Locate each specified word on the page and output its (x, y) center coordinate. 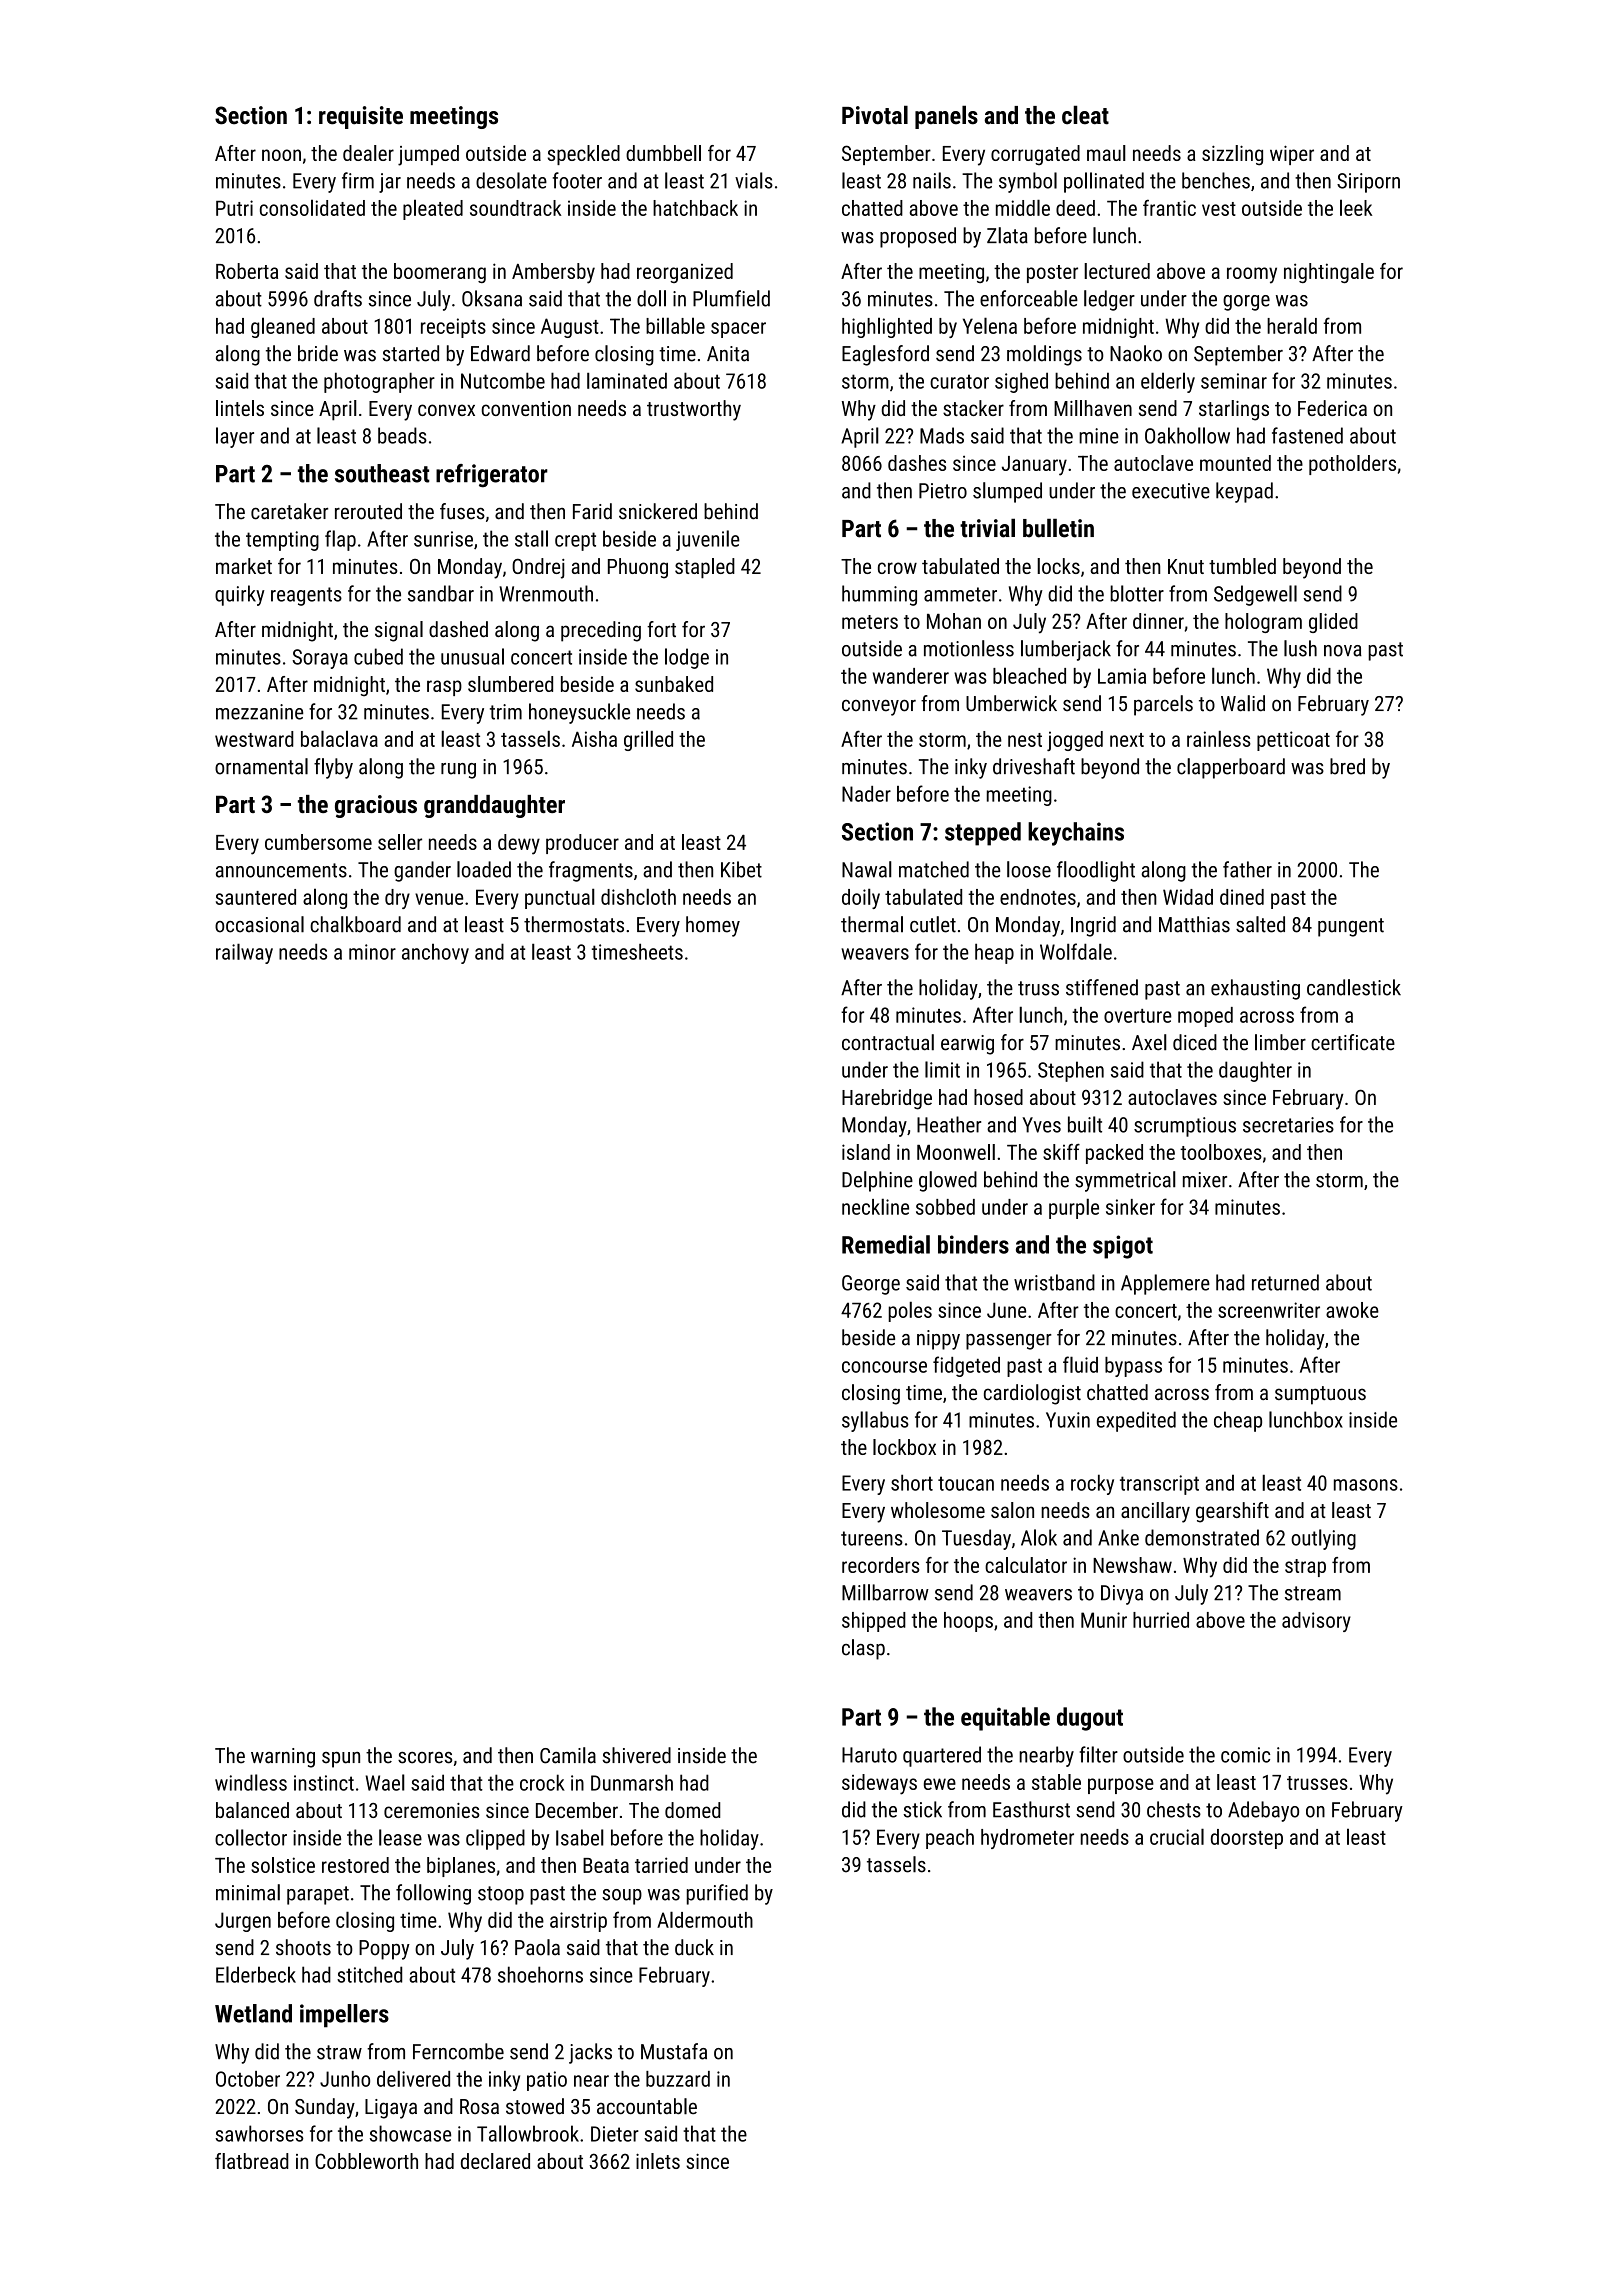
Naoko (1136, 353)
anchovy (435, 954)
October (248, 2079)
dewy (519, 844)
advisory (1316, 1622)
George (871, 1285)
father (1247, 869)
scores (425, 1758)
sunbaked (674, 684)
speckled (584, 155)
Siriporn (1368, 183)
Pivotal (875, 115)
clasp (863, 1649)
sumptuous (1320, 1395)
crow (897, 568)
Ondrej (538, 568)
